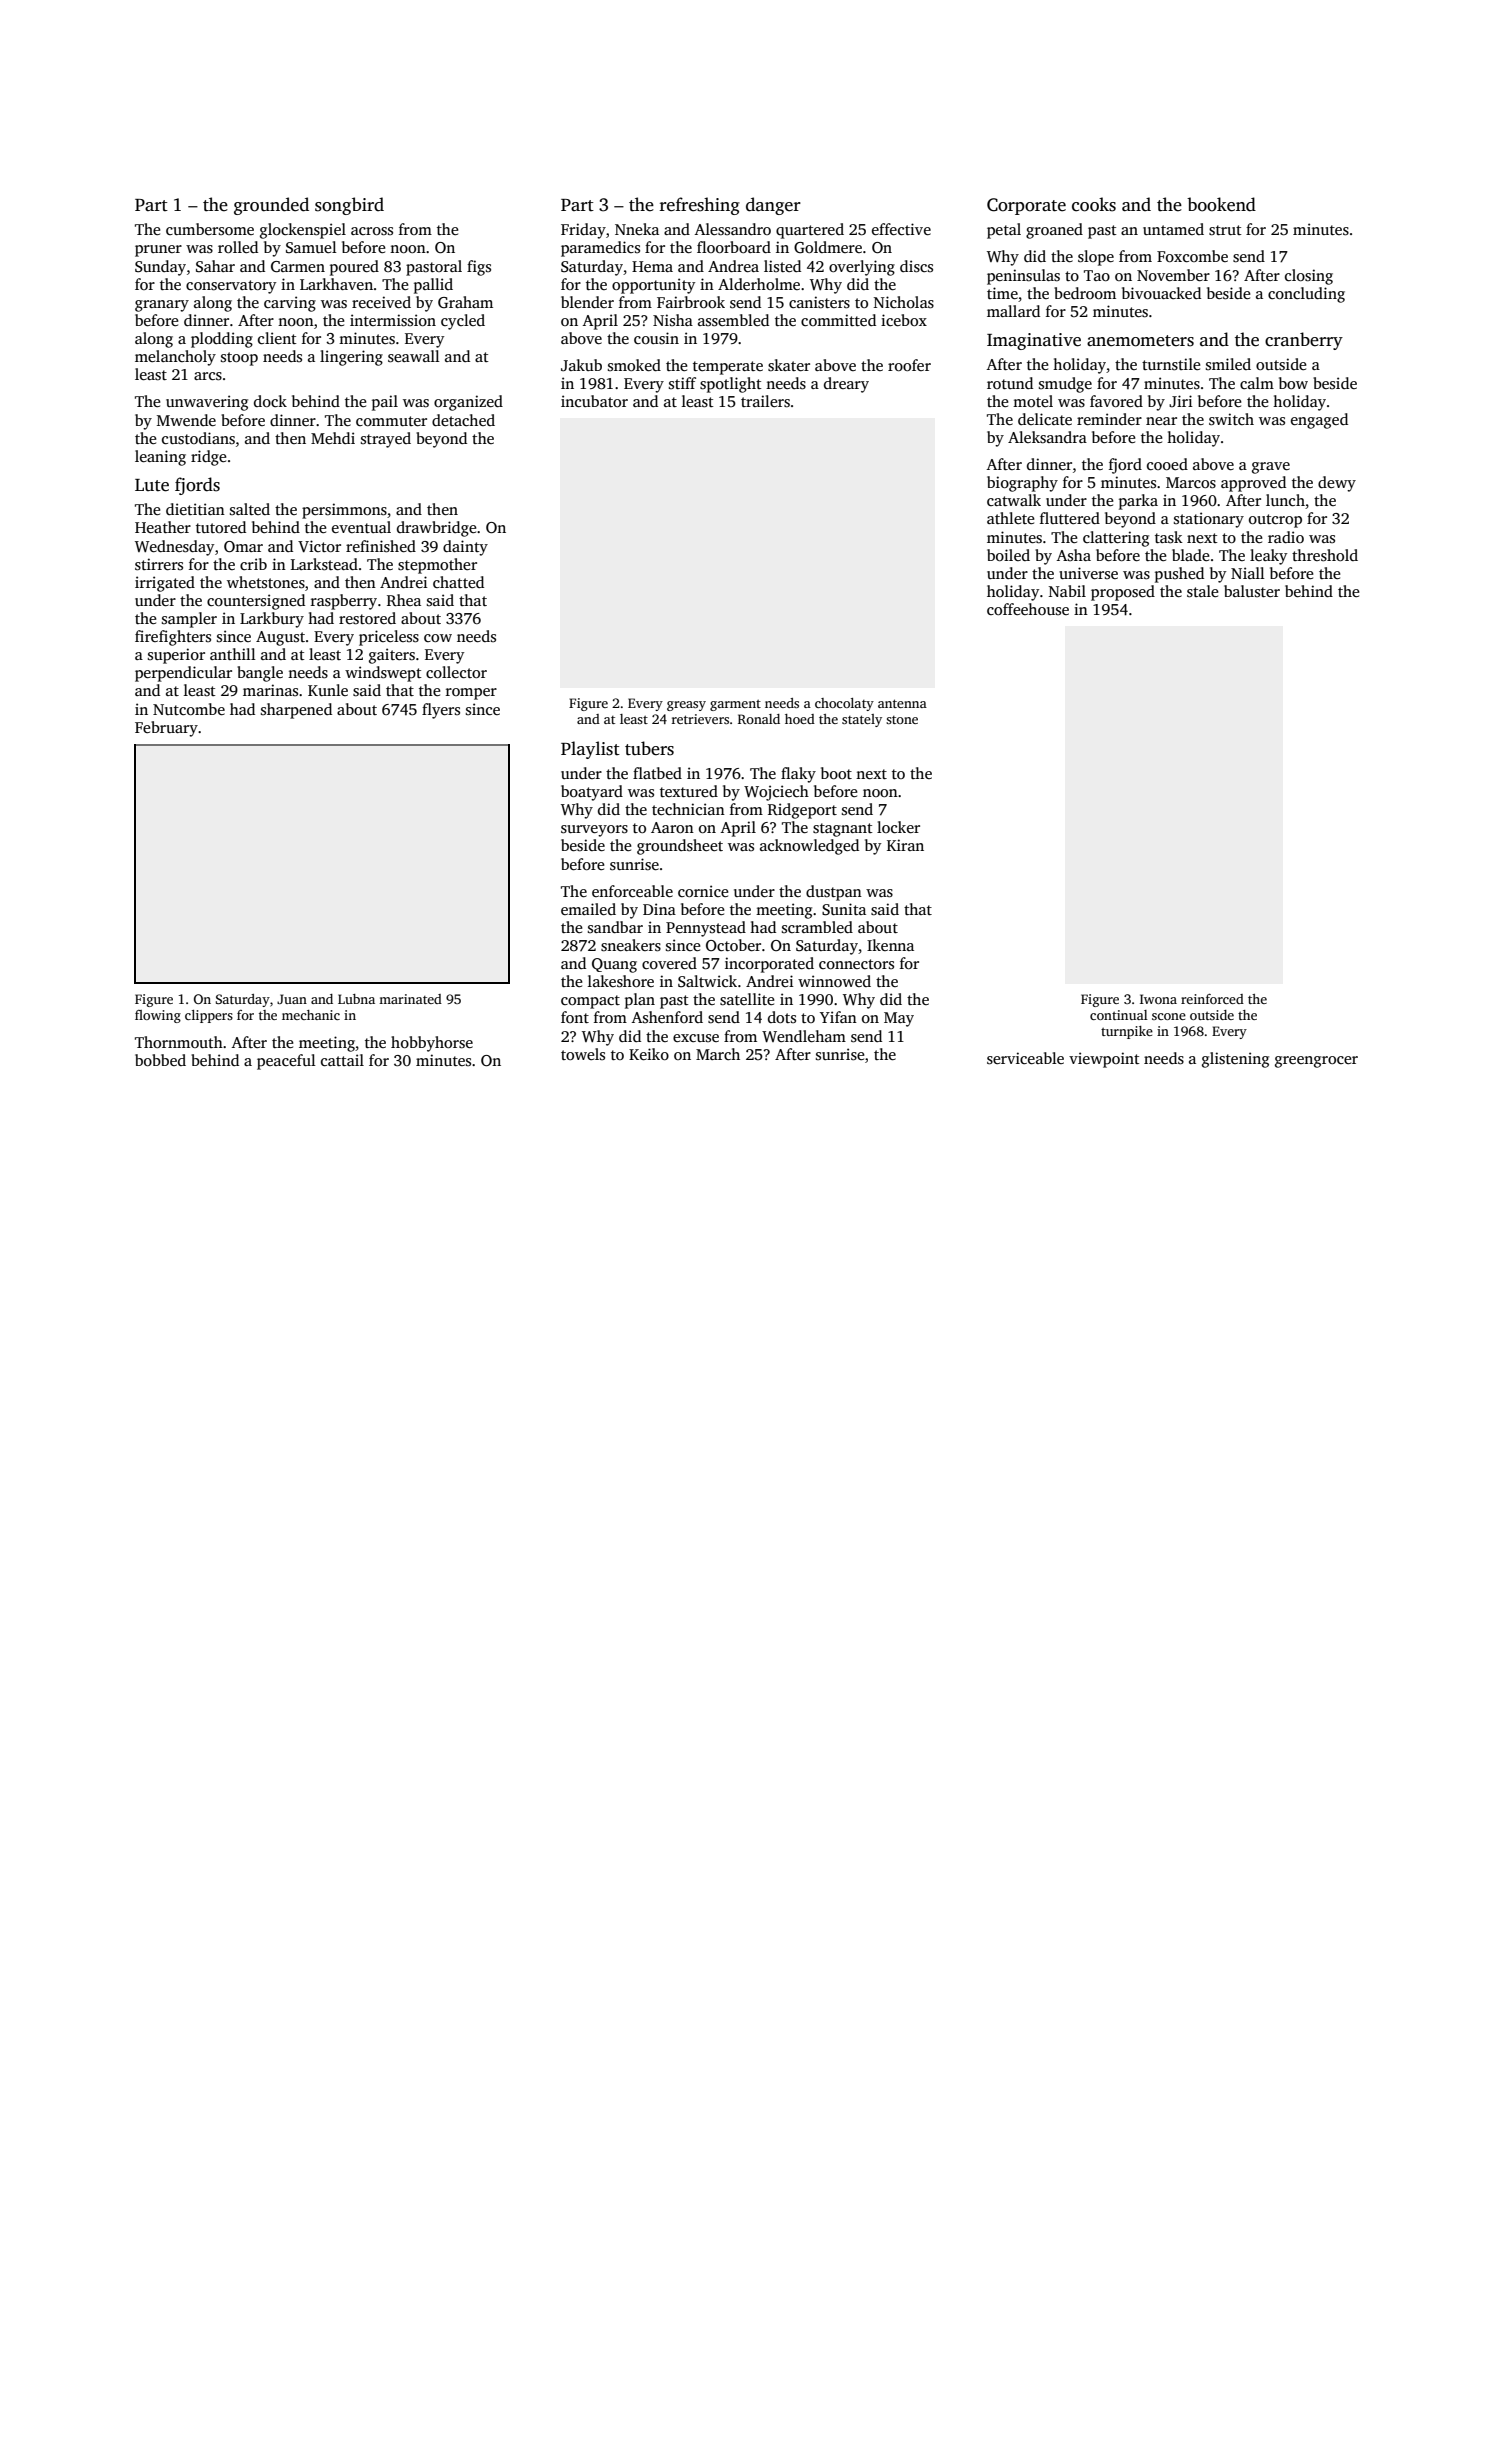 Image resolution: width=1496 pixels, height=2464 pixels. What do you see at coordinates (351, 358) in the image?
I see `lingering` at bounding box center [351, 358].
